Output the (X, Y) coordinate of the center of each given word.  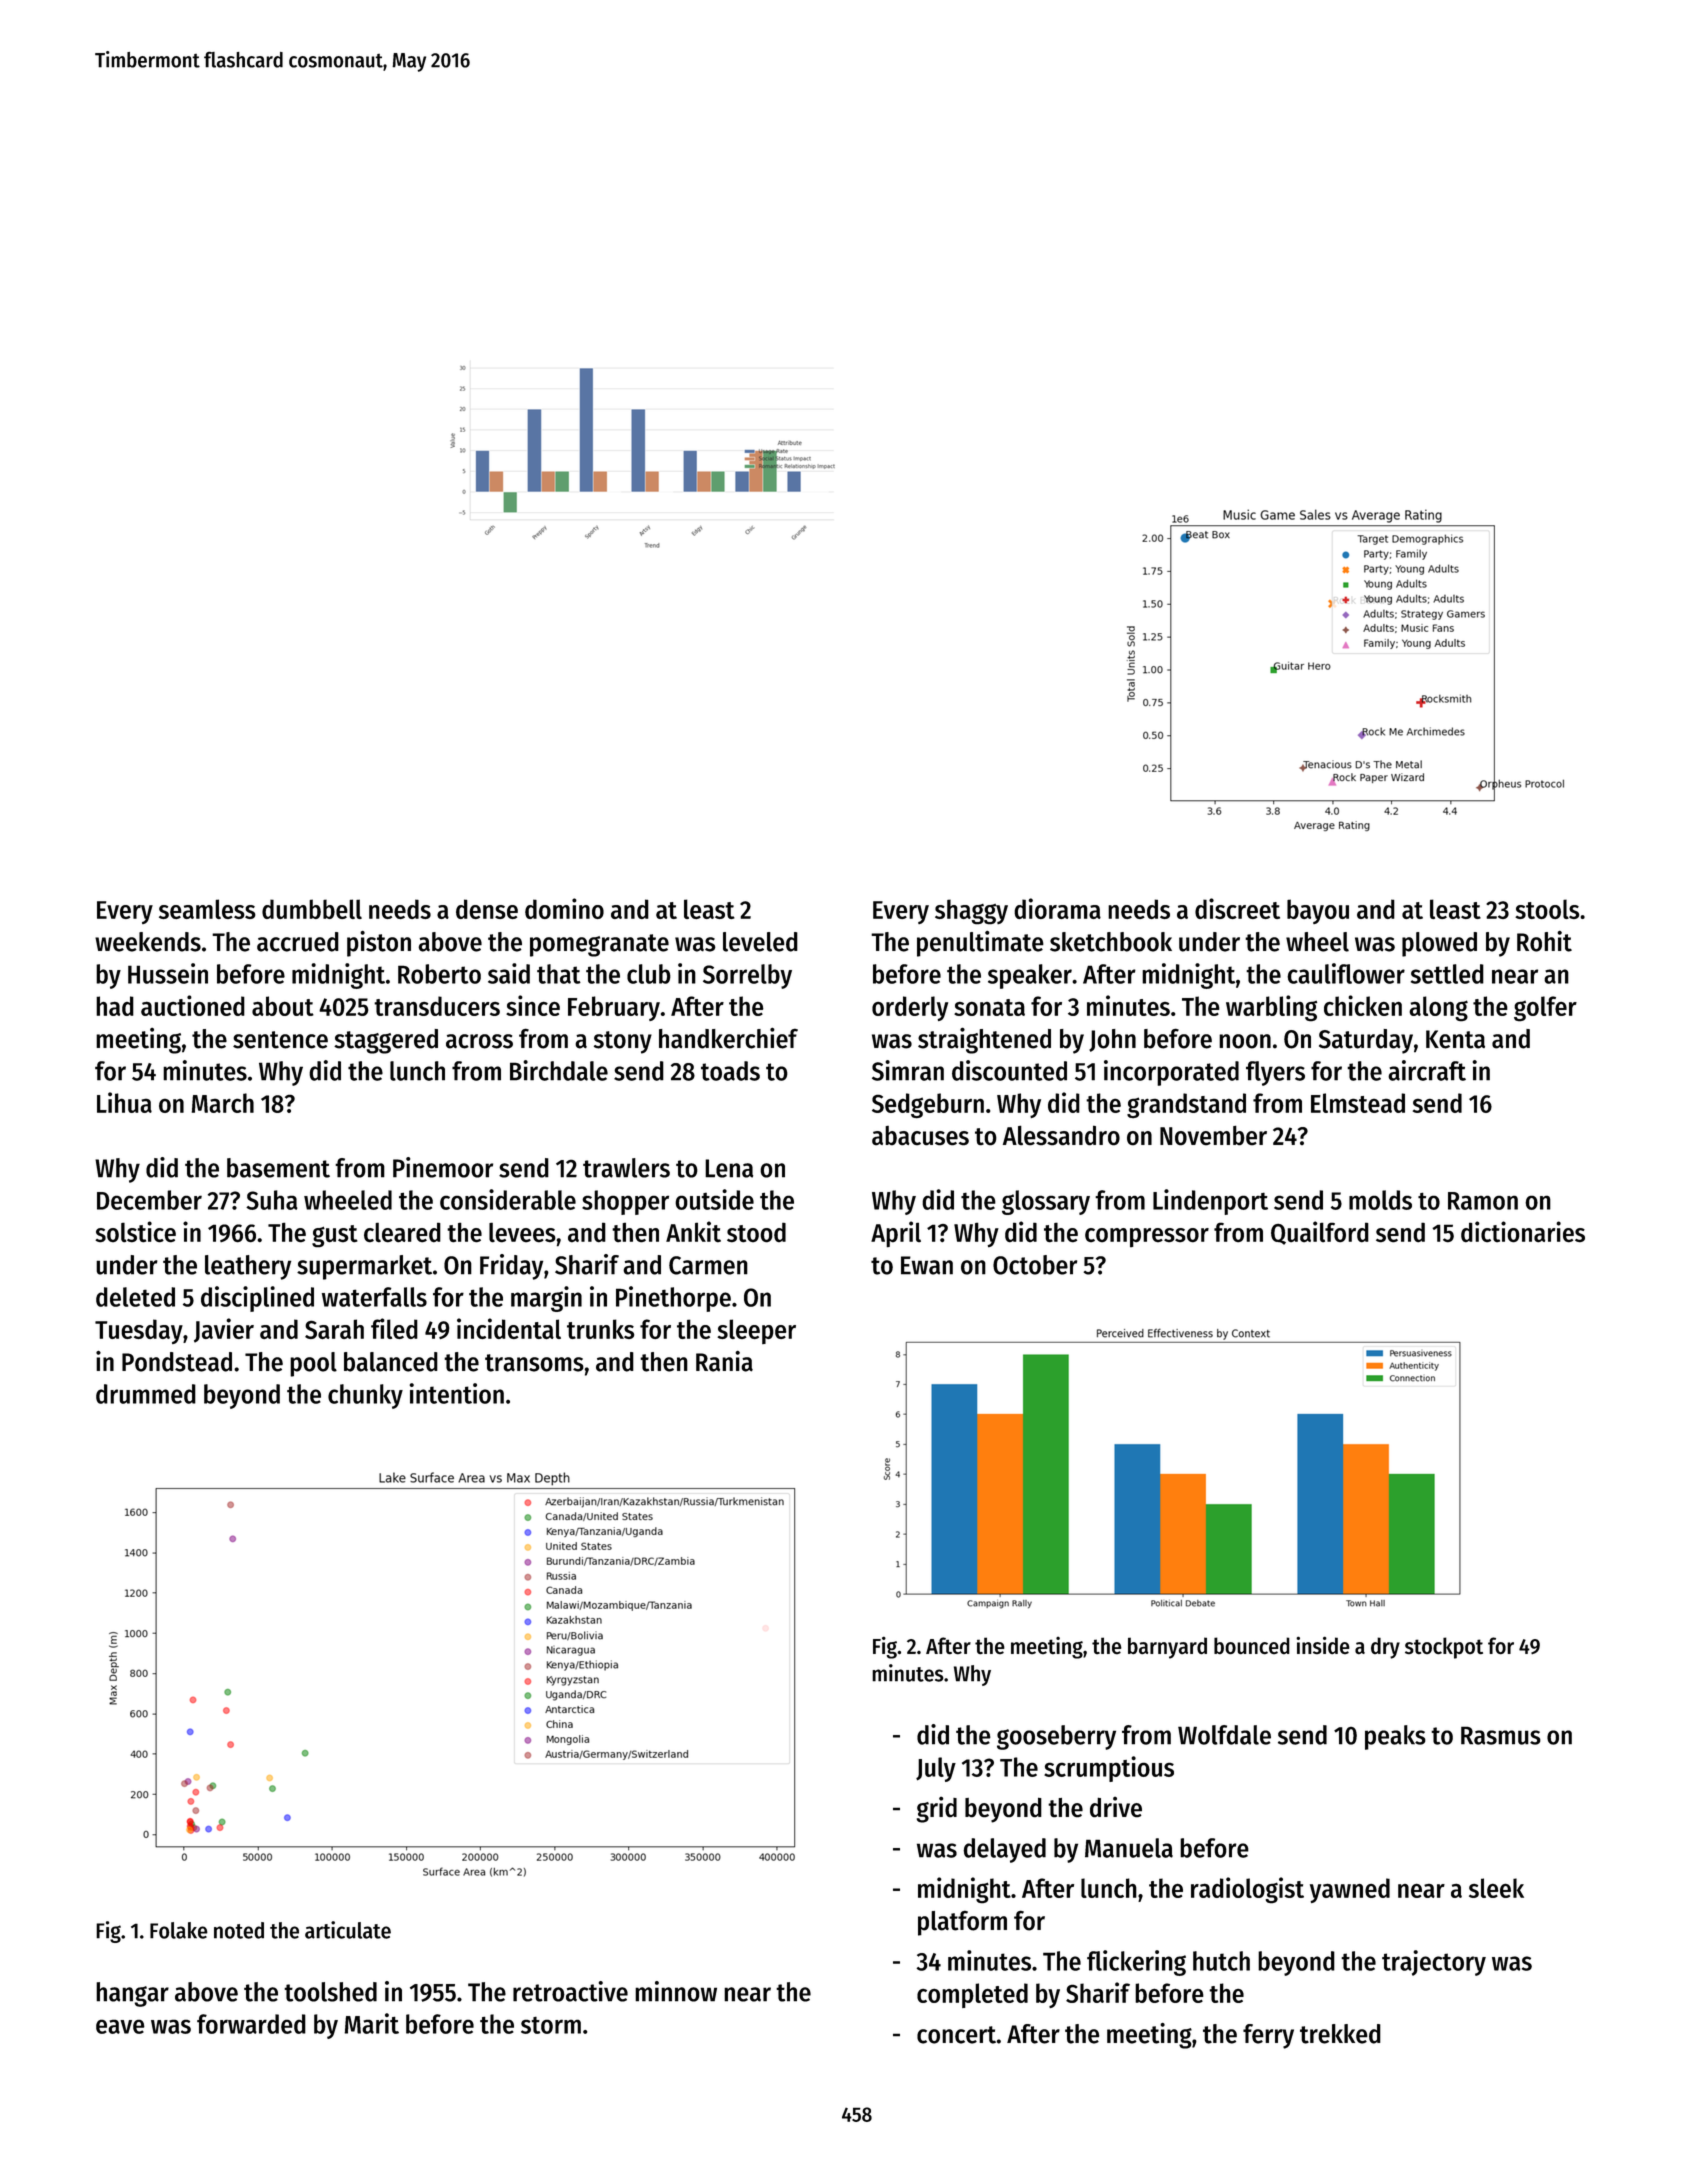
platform (962, 1923)
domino (564, 908)
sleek (1496, 1888)
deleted (135, 1297)
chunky (365, 1396)
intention (457, 1393)
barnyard (1167, 1648)
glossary (1046, 1202)
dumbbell (312, 909)
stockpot (1444, 1648)
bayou (1318, 911)
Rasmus (1501, 1735)
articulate (348, 1930)
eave (120, 2026)
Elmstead (1358, 1103)
